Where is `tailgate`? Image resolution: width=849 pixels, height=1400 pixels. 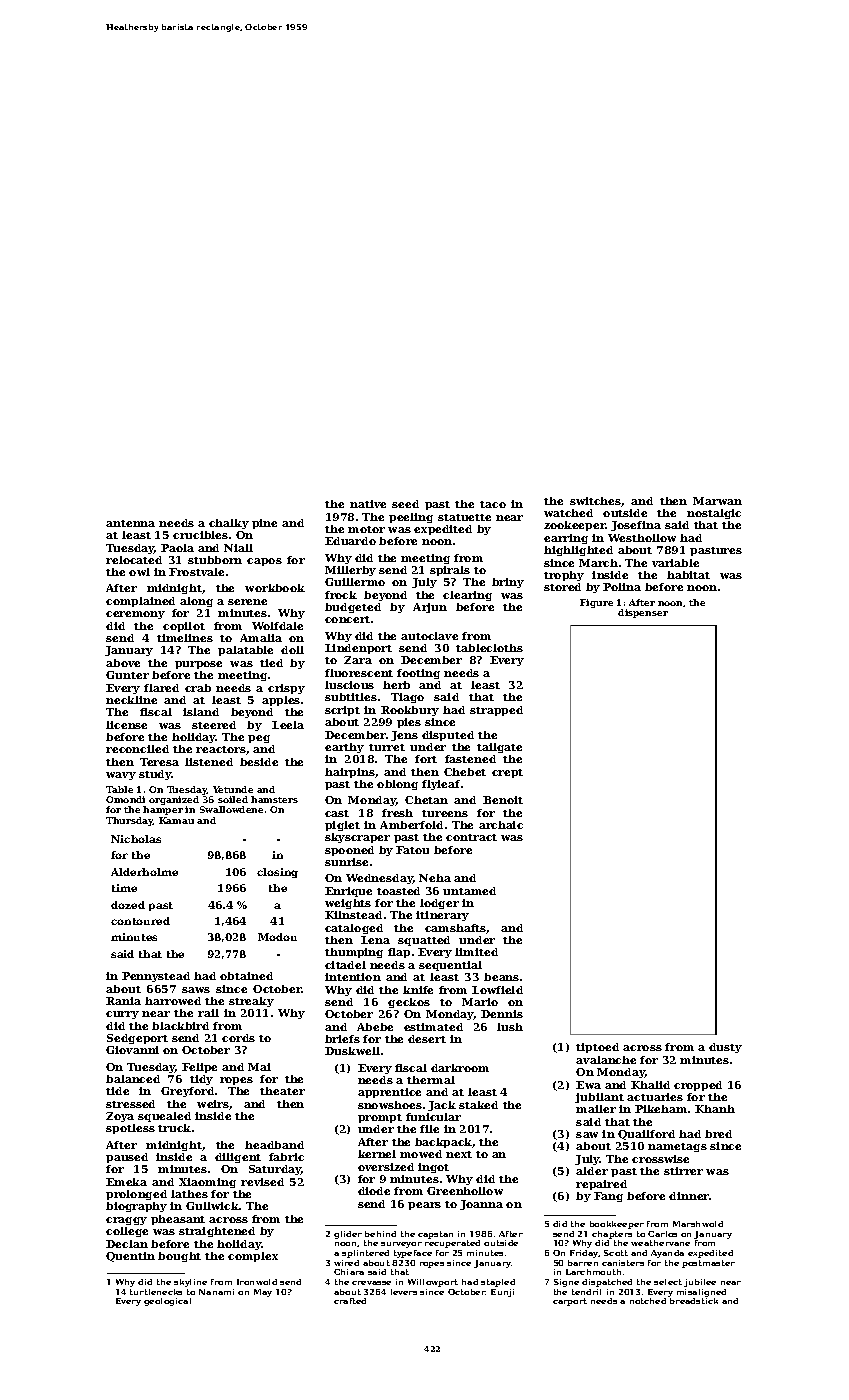
tailgate is located at coordinates (499, 748).
